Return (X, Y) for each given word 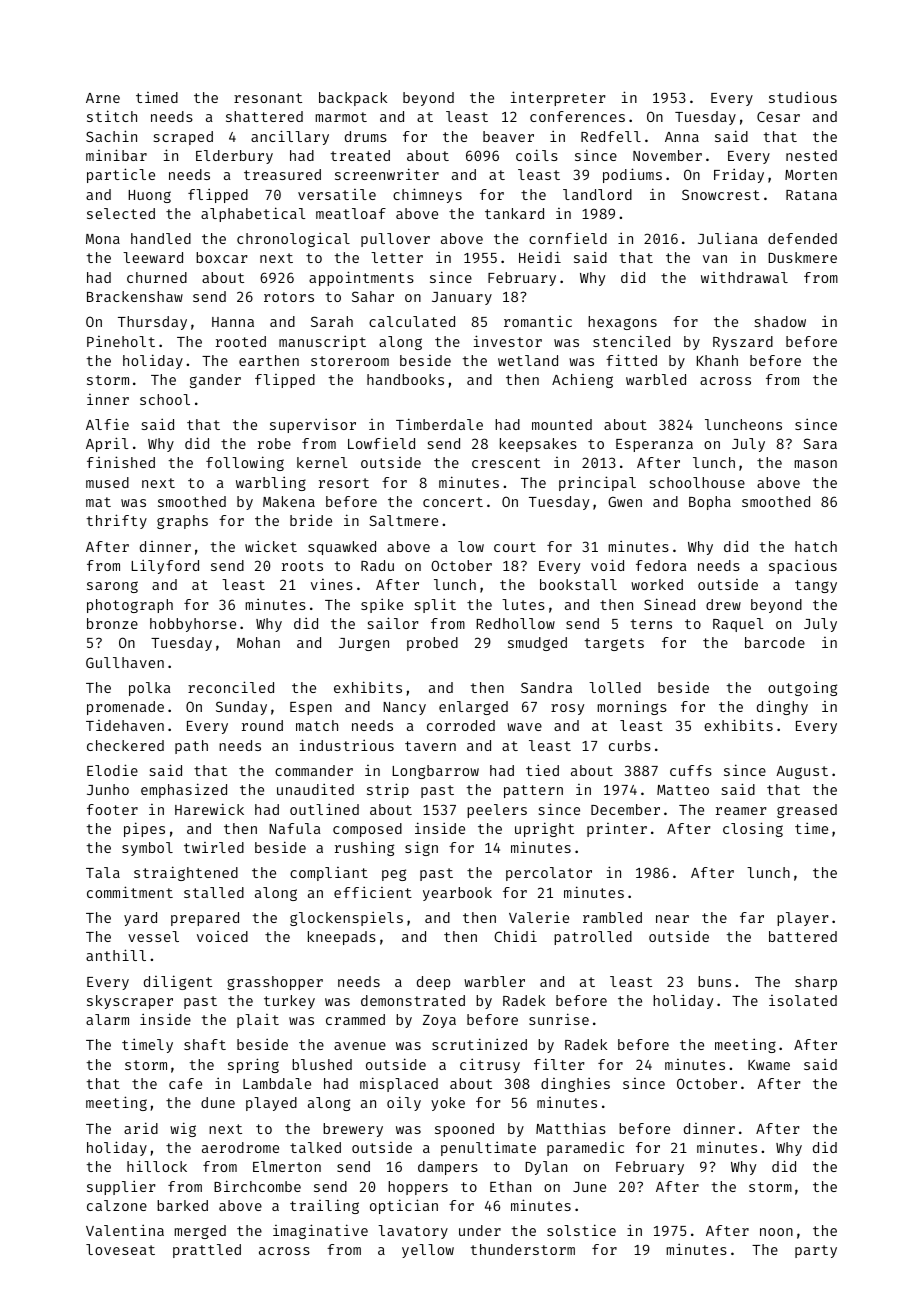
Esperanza (654, 445)
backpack (353, 99)
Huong (149, 196)
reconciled (231, 687)
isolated (803, 1000)
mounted (562, 424)
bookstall (578, 584)
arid (141, 1128)
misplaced (399, 1084)
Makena (289, 501)
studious (803, 97)
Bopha (710, 503)
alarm (107, 1019)
